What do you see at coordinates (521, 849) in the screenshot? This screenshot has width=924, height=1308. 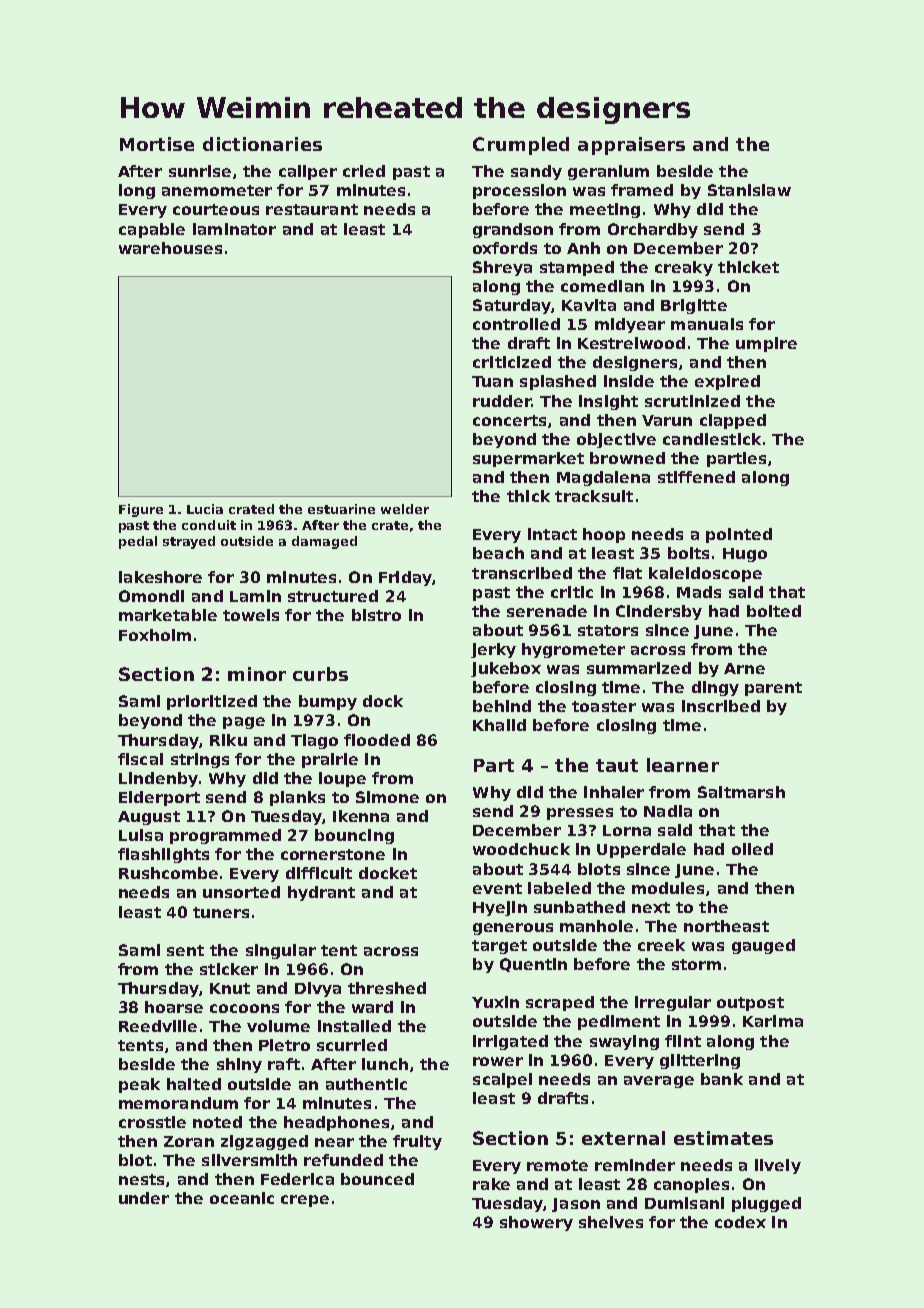 I see `woodchuck` at bounding box center [521, 849].
